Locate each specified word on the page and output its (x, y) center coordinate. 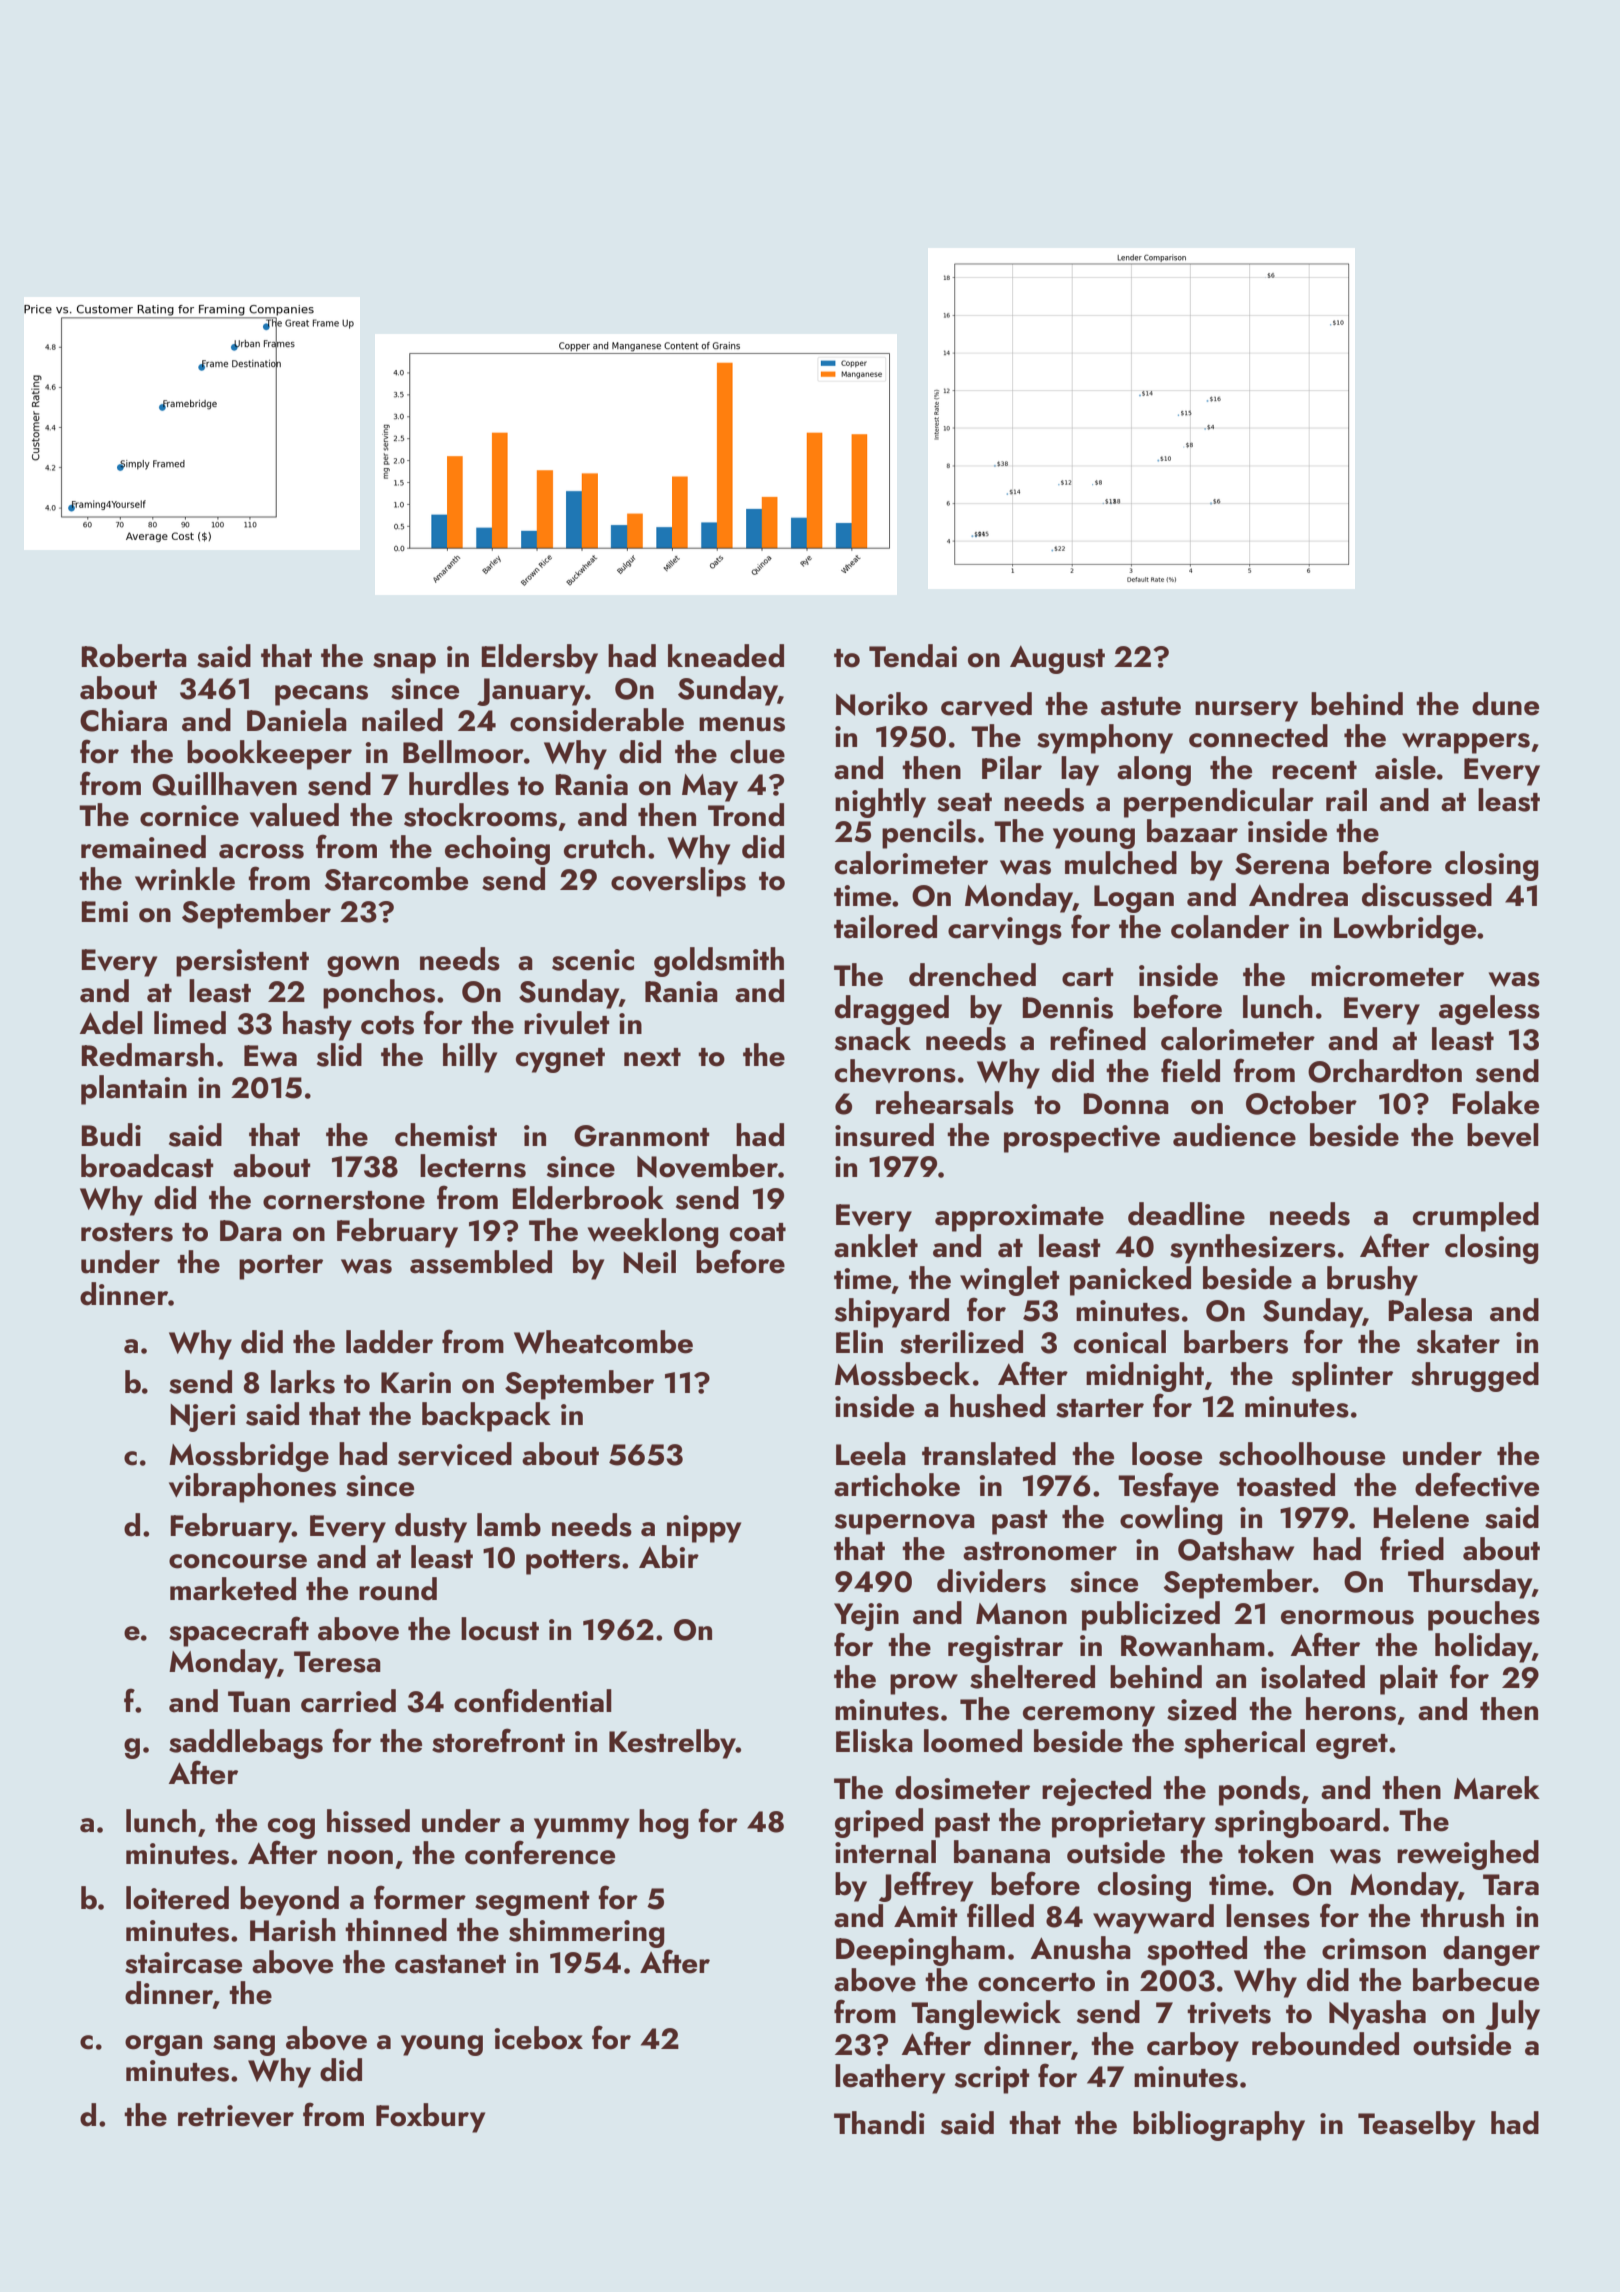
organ (163, 2045)
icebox (538, 2038)
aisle (1405, 768)
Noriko (882, 704)
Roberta (134, 656)
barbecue (1476, 1980)
